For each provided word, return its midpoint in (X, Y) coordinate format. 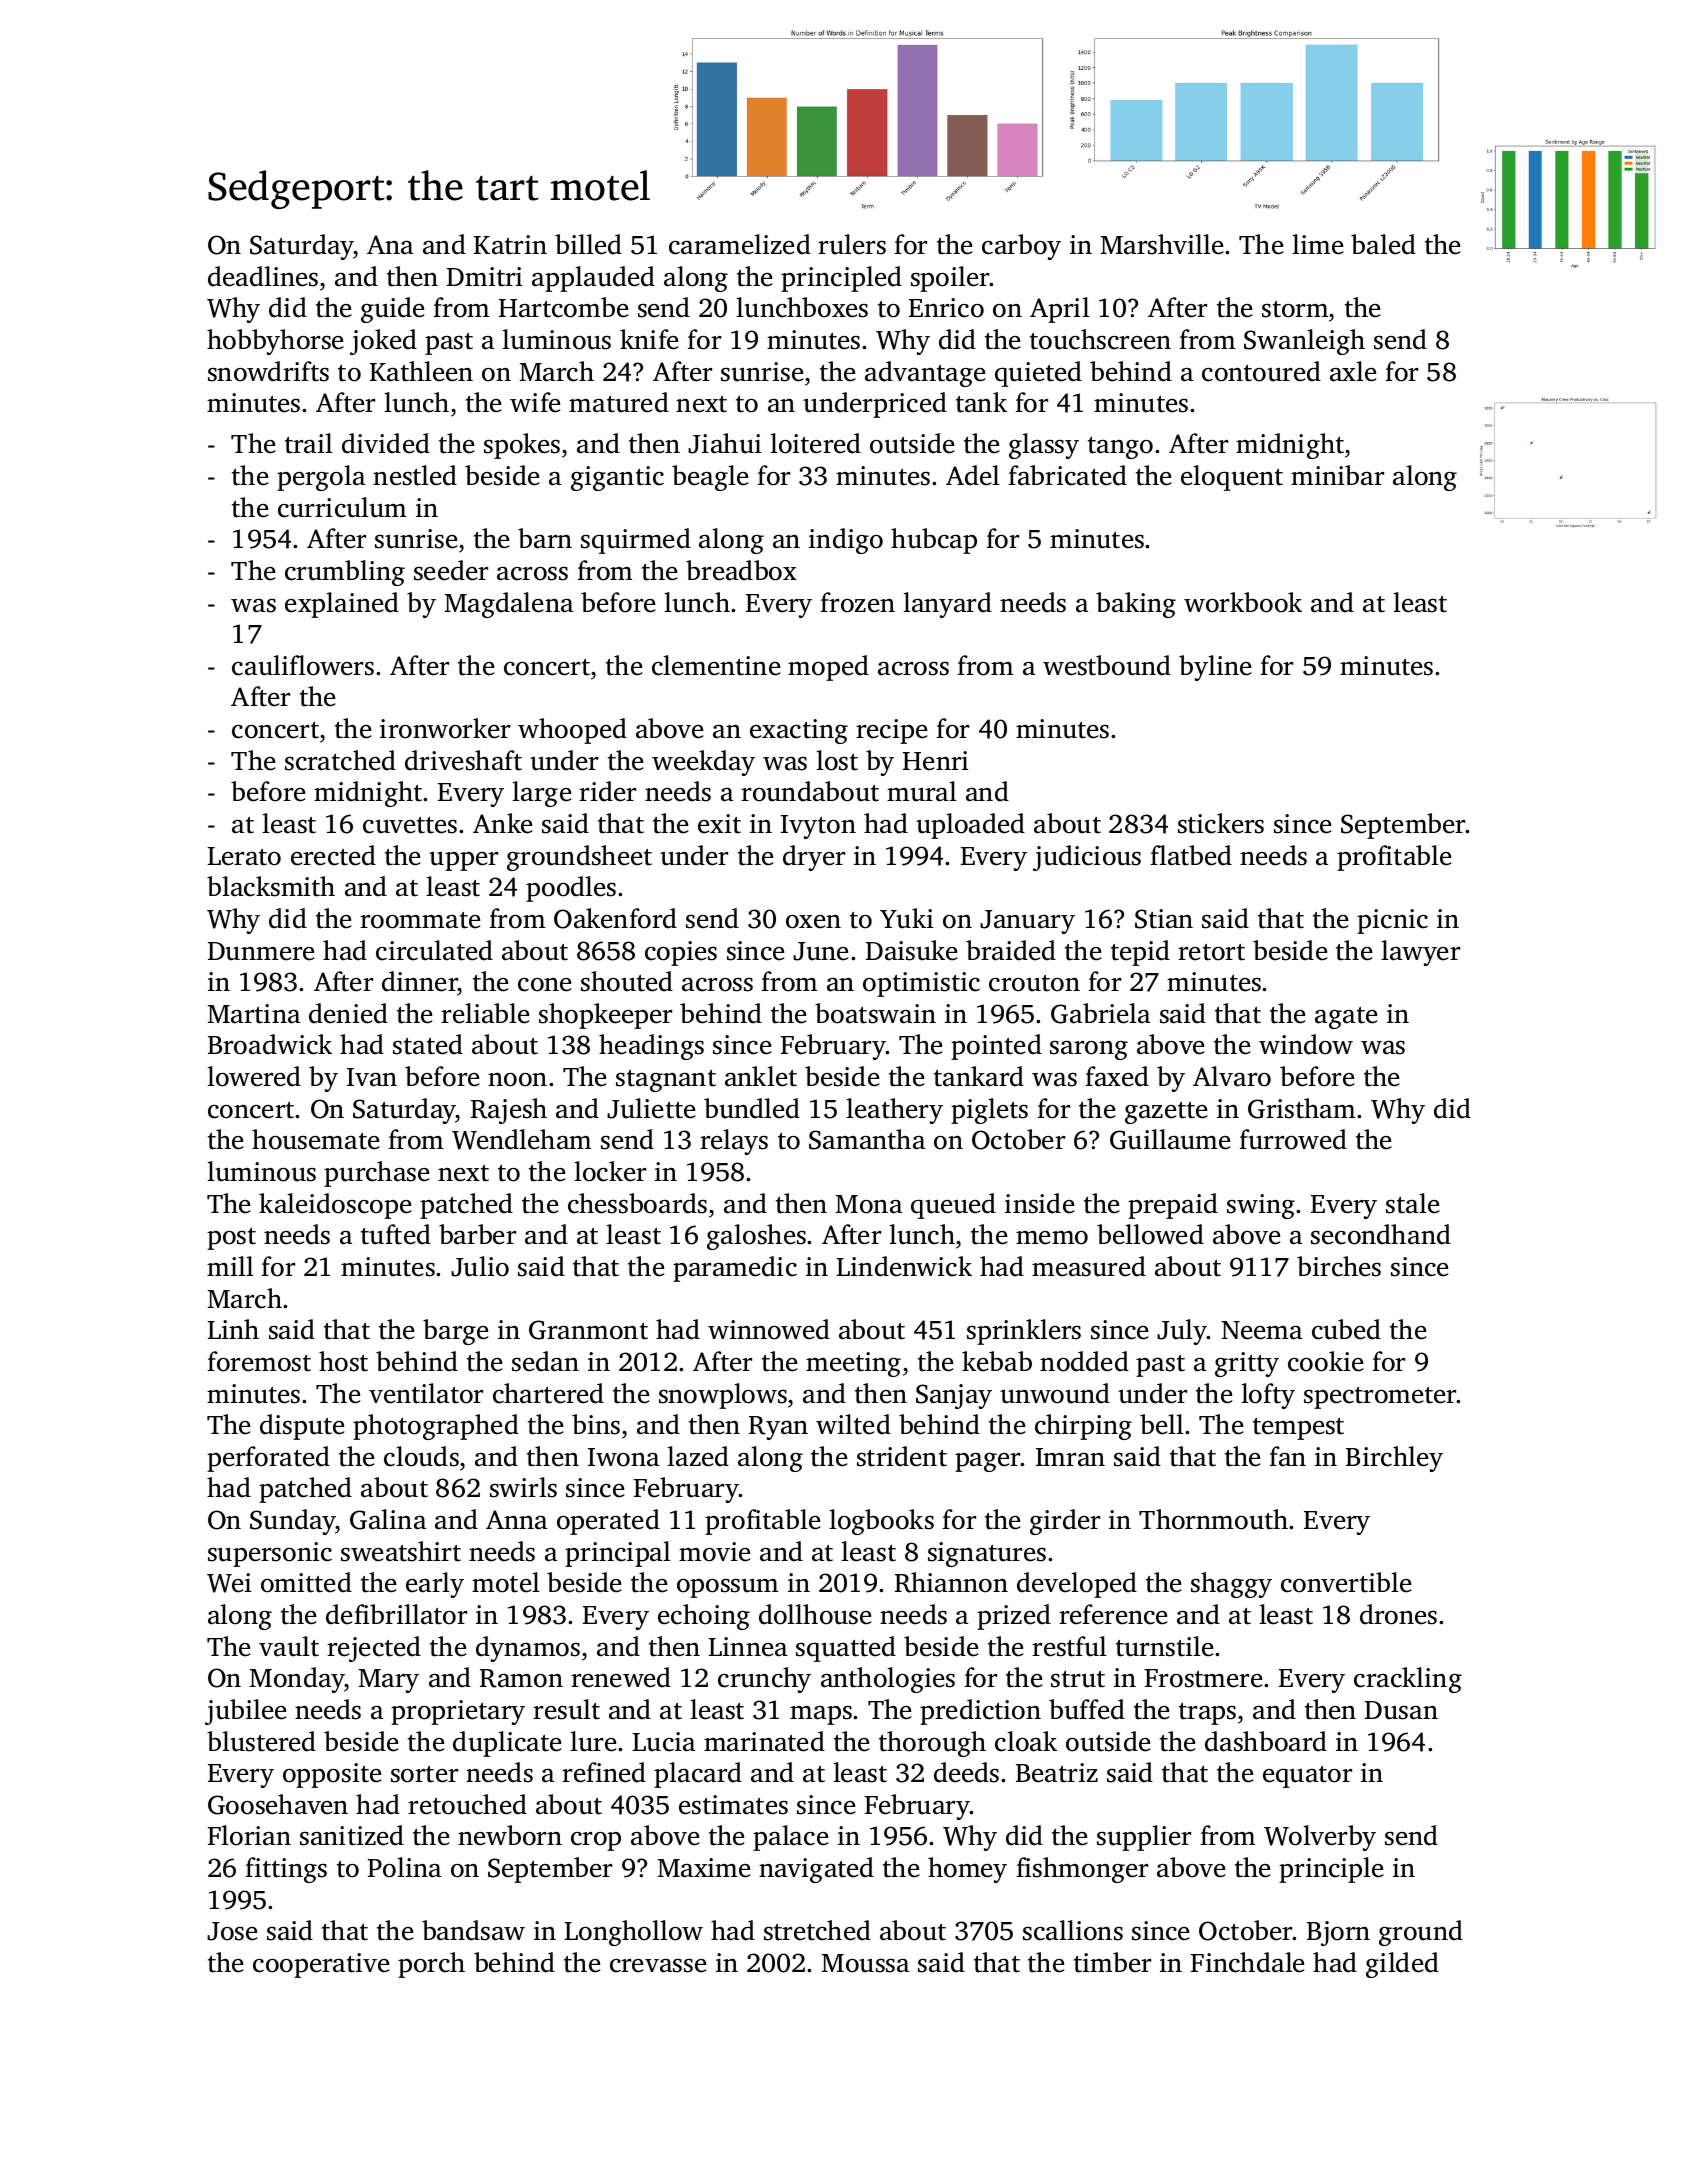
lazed (698, 1456)
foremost (259, 1361)
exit (719, 824)
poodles (571, 889)
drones (1398, 1614)
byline (1215, 668)
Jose (232, 1931)
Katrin (510, 245)
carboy (1021, 247)
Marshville (1162, 244)
